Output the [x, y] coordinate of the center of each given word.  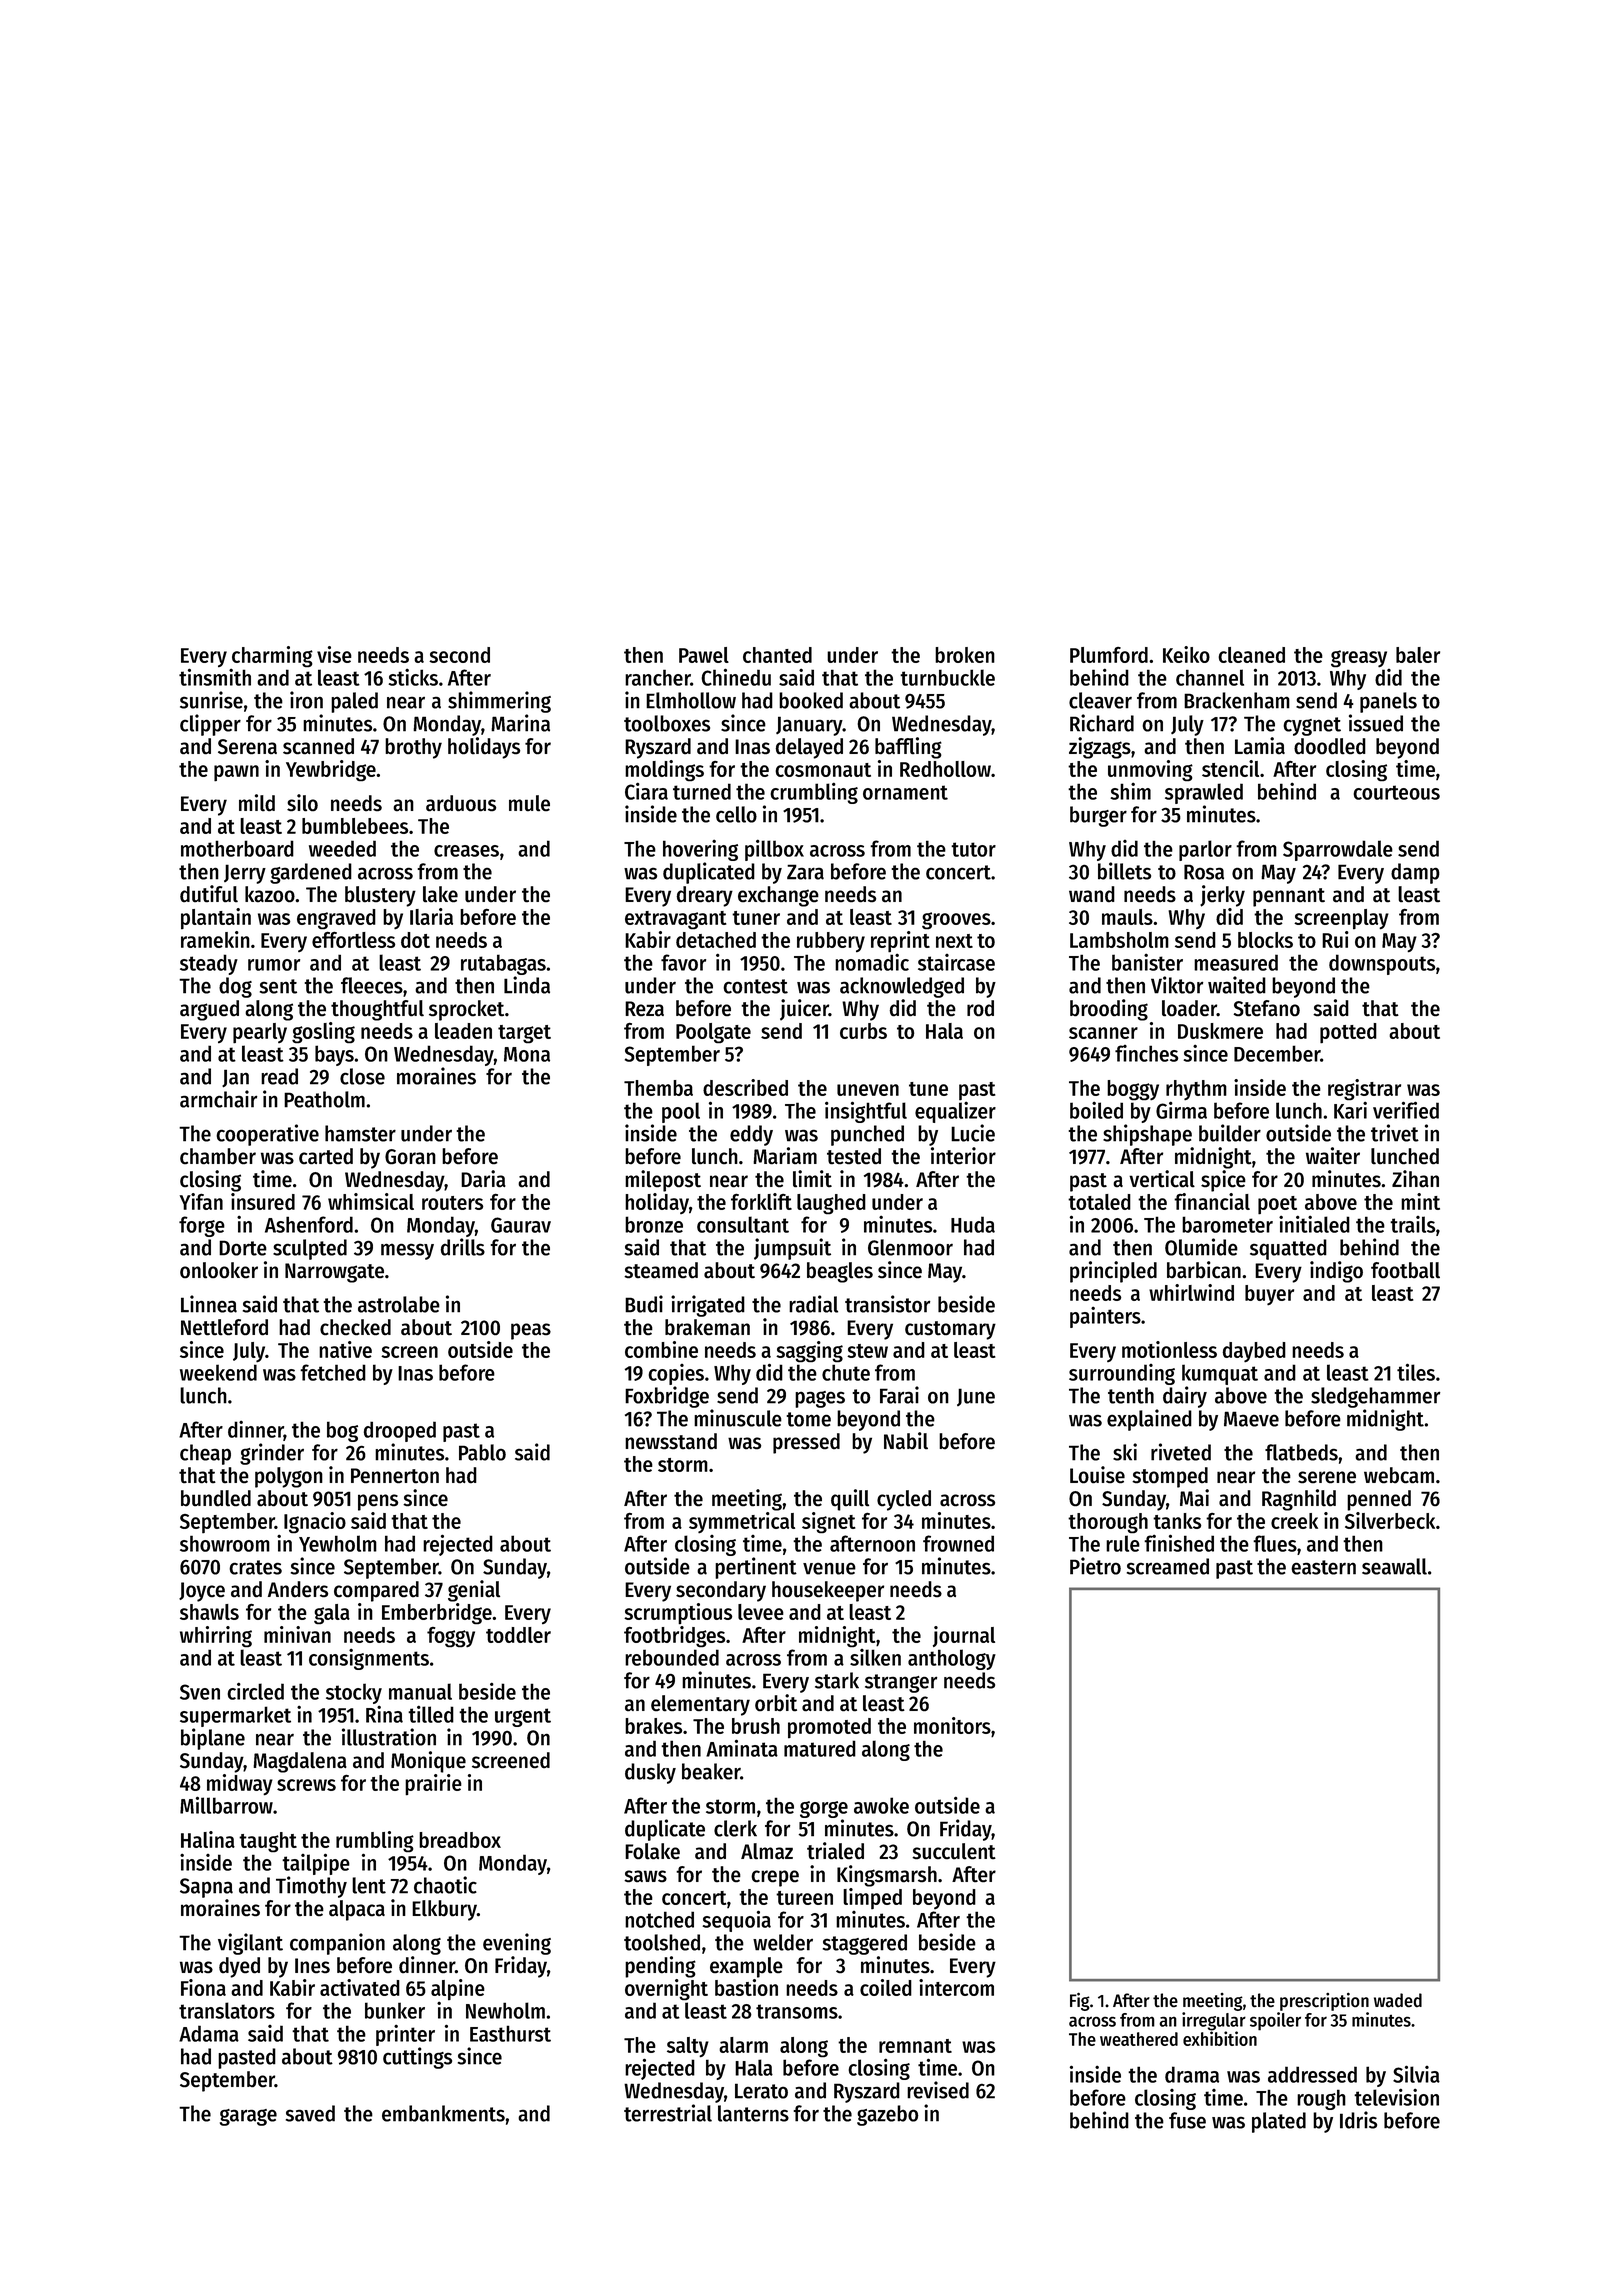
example [746, 1967]
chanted [777, 655]
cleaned [1251, 655]
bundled [216, 1498]
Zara [805, 872]
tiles [1416, 1372]
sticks [413, 677]
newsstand [671, 1441]
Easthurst [510, 2033]
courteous [1396, 792]
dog [235, 987]
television [1396, 2097]
